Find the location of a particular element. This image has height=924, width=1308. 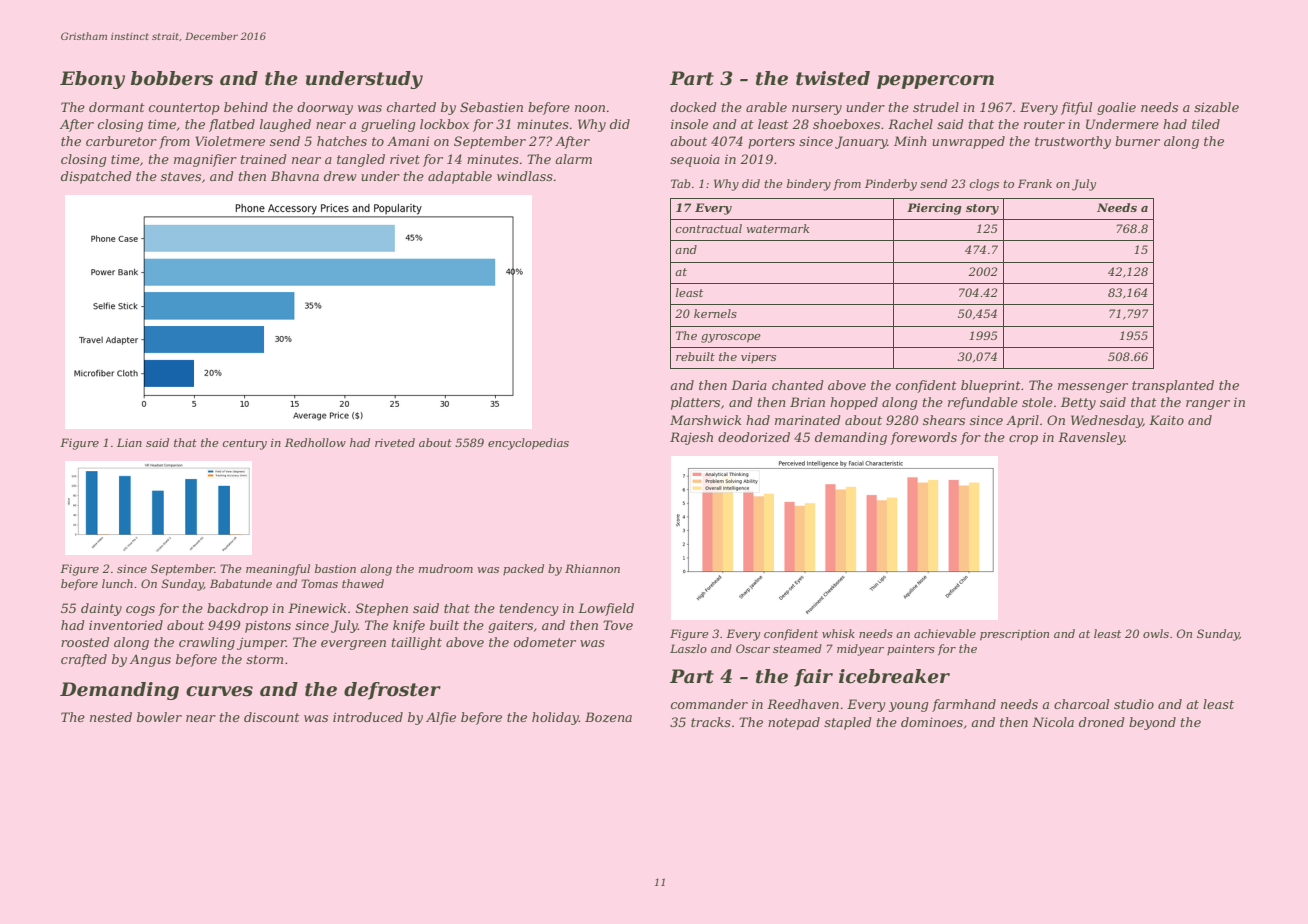

messenger is located at coordinates (1093, 388).
